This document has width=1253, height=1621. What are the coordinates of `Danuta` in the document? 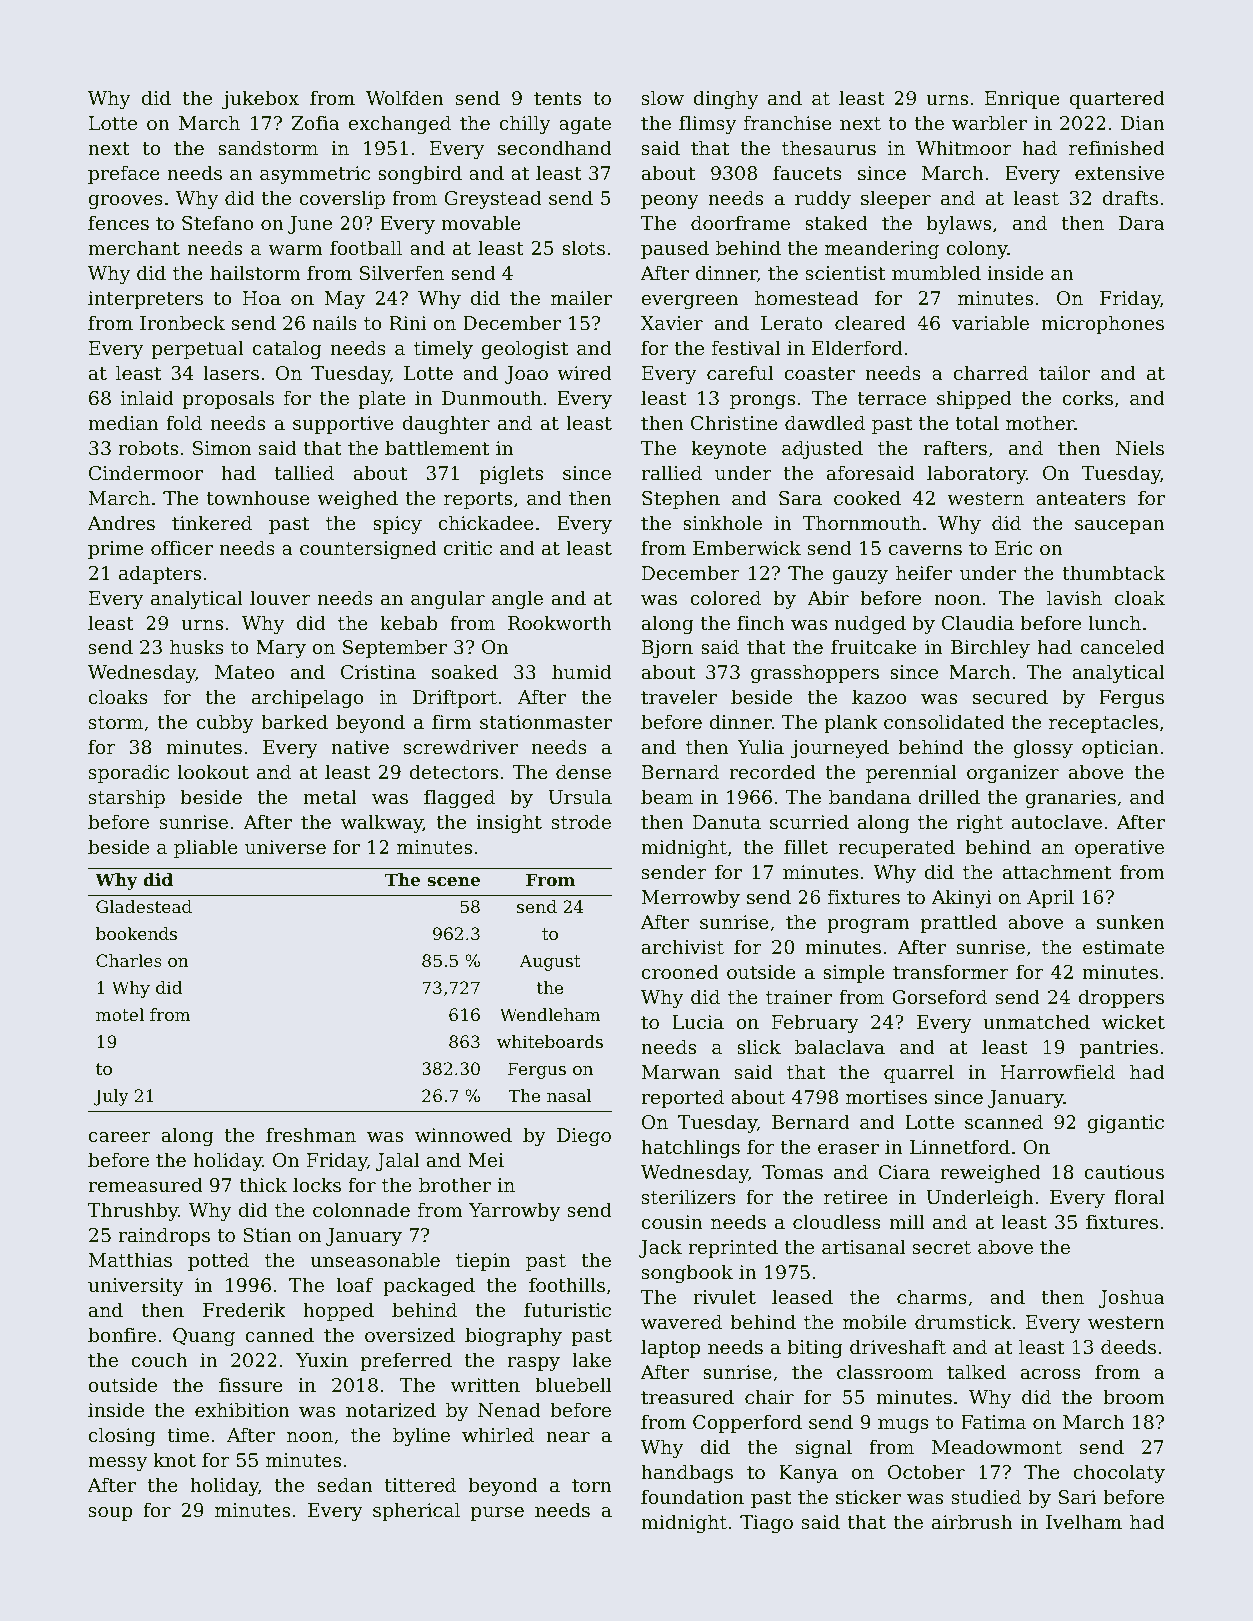 It's located at (727, 822).
